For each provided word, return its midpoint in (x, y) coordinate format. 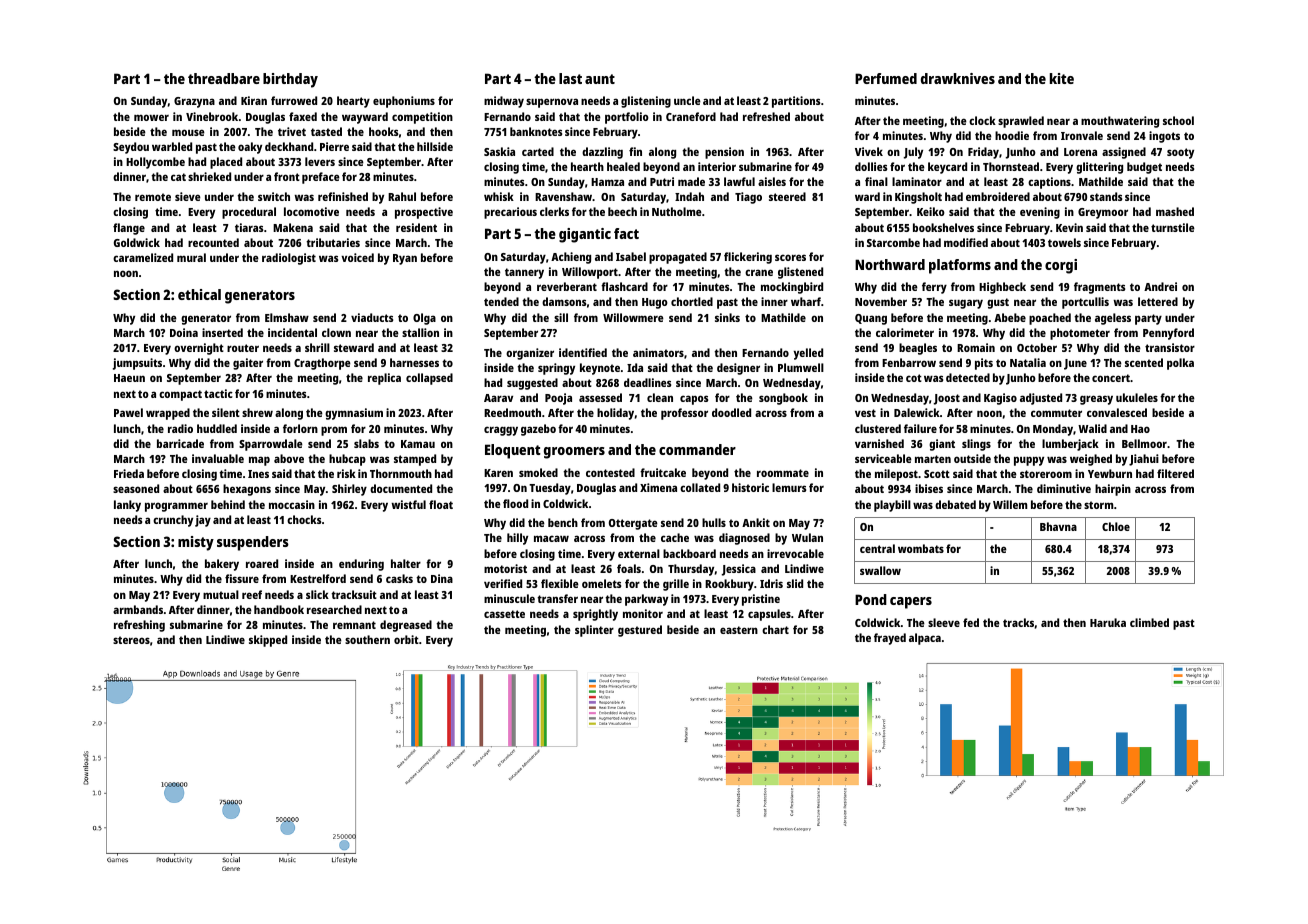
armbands (138, 609)
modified (966, 242)
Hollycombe (155, 163)
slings (976, 445)
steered (787, 196)
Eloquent (513, 451)
